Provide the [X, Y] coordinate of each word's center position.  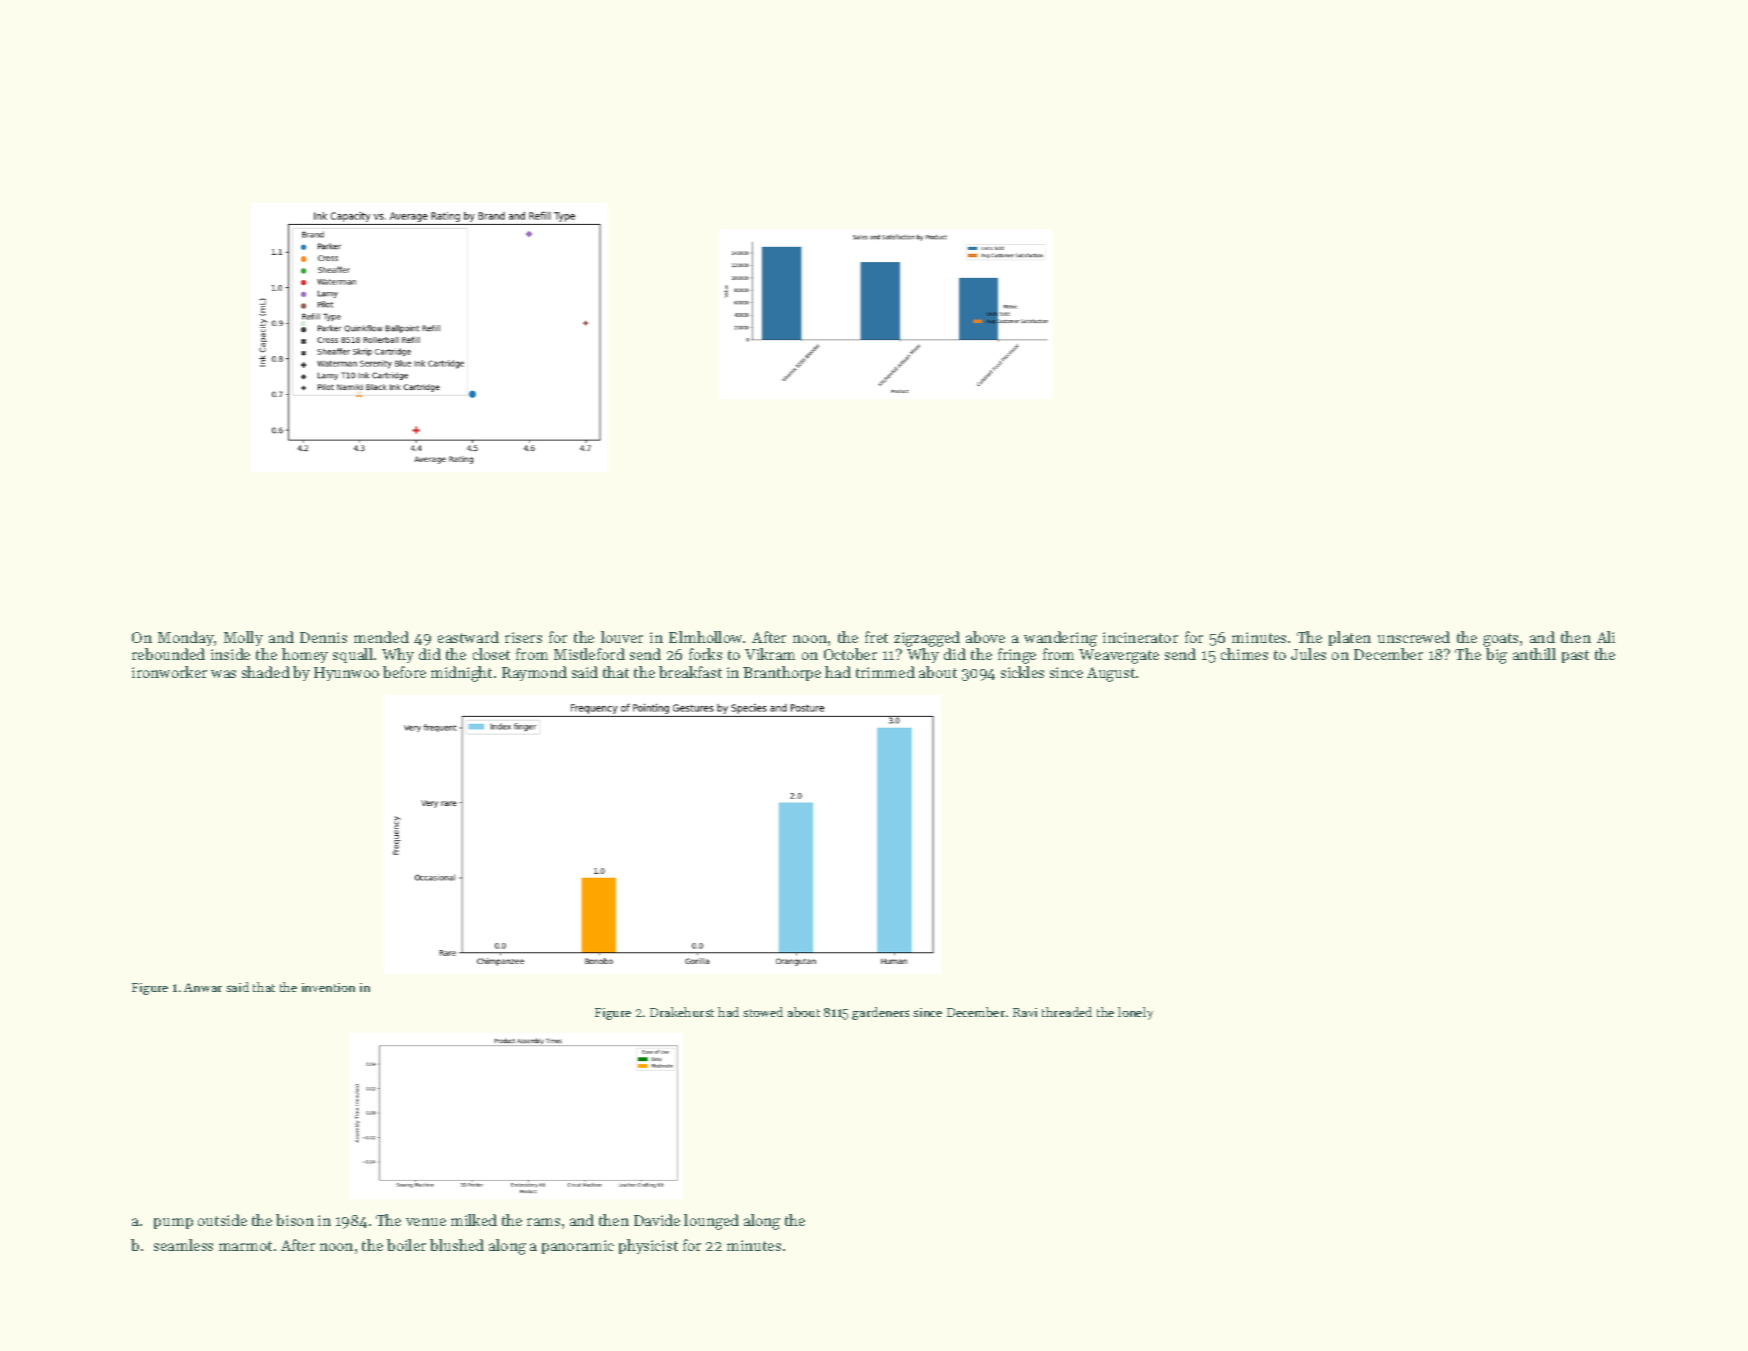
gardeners [880, 1013]
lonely [1135, 1013]
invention [328, 987]
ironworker [169, 672]
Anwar [203, 987]
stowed [763, 1012]
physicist [648, 1246]
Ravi [1025, 1012]
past [1575, 656]
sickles [1022, 672]
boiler [406, 1245]
